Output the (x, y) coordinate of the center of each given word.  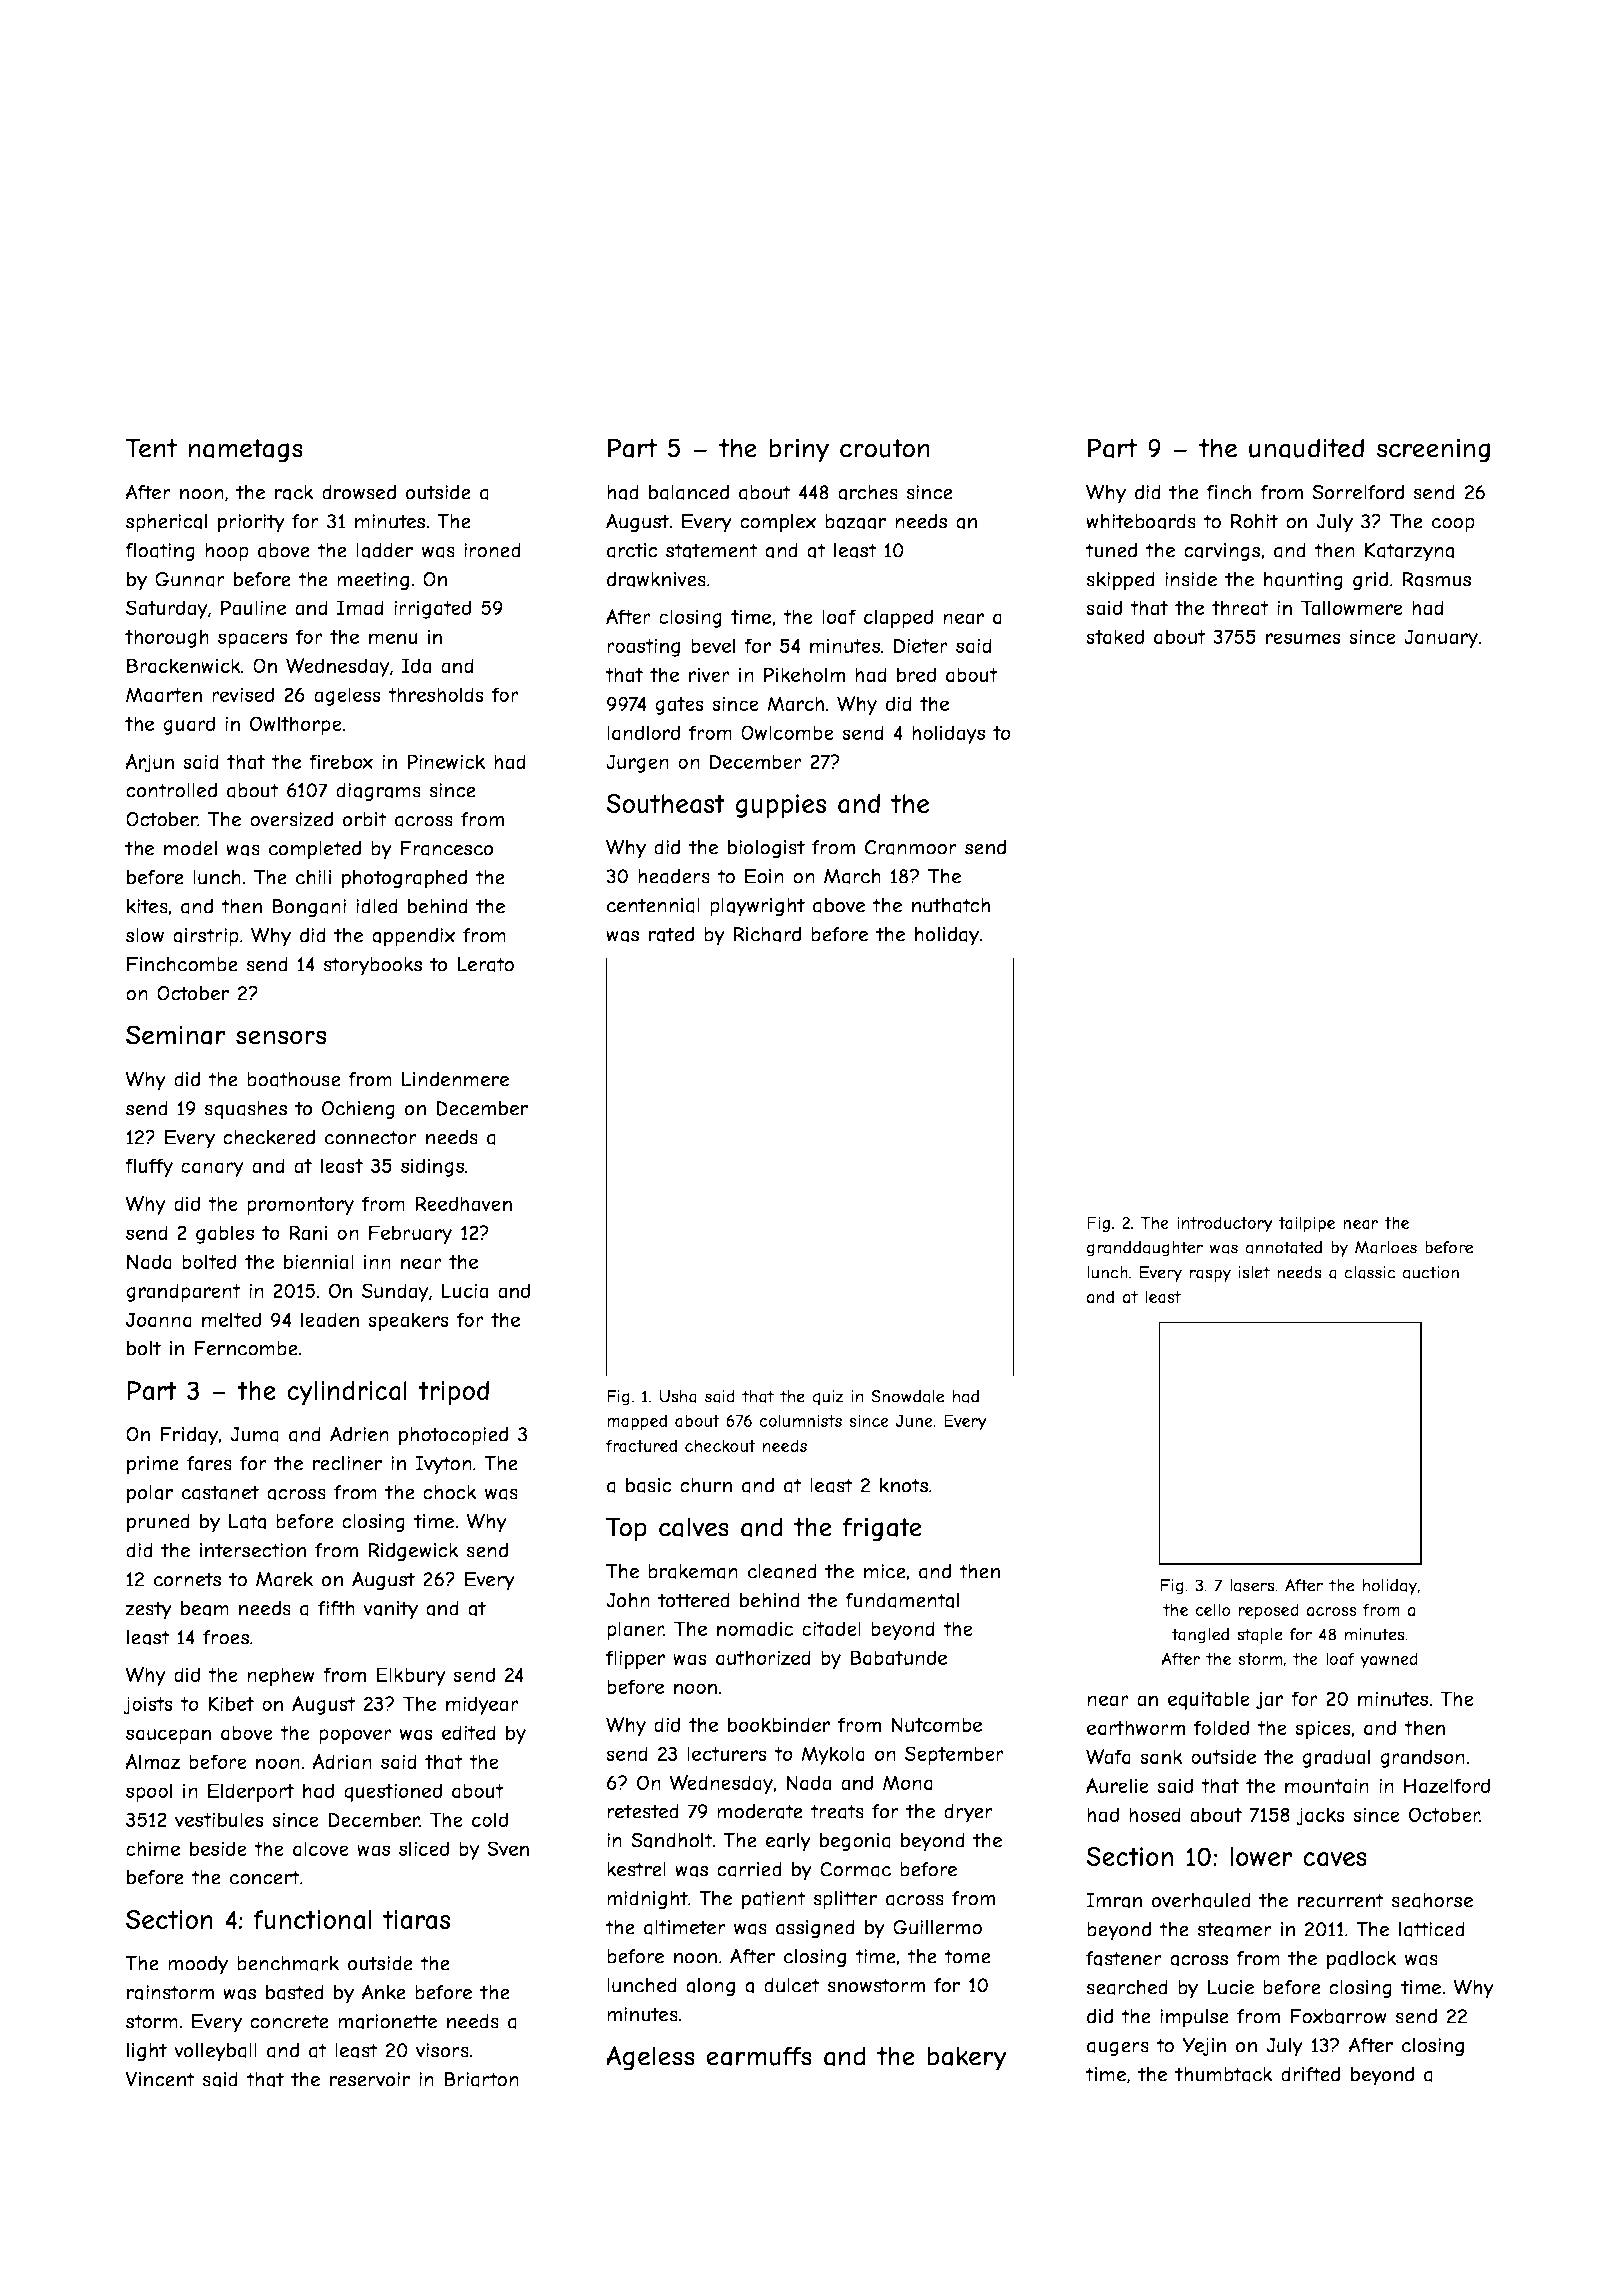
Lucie (1230, 1987)
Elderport (251, 1792)
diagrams (378, 792)
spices (1323, 1729)
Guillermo (937, 1927)
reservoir (370, 2079)
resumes (1303, 638)
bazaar (855, 521)
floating (160, 552)
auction (1430, 1272)
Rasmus (1436, 579)
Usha (678, 1396)
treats (837, 1811)
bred (916, 674)
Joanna (159, 1320)
